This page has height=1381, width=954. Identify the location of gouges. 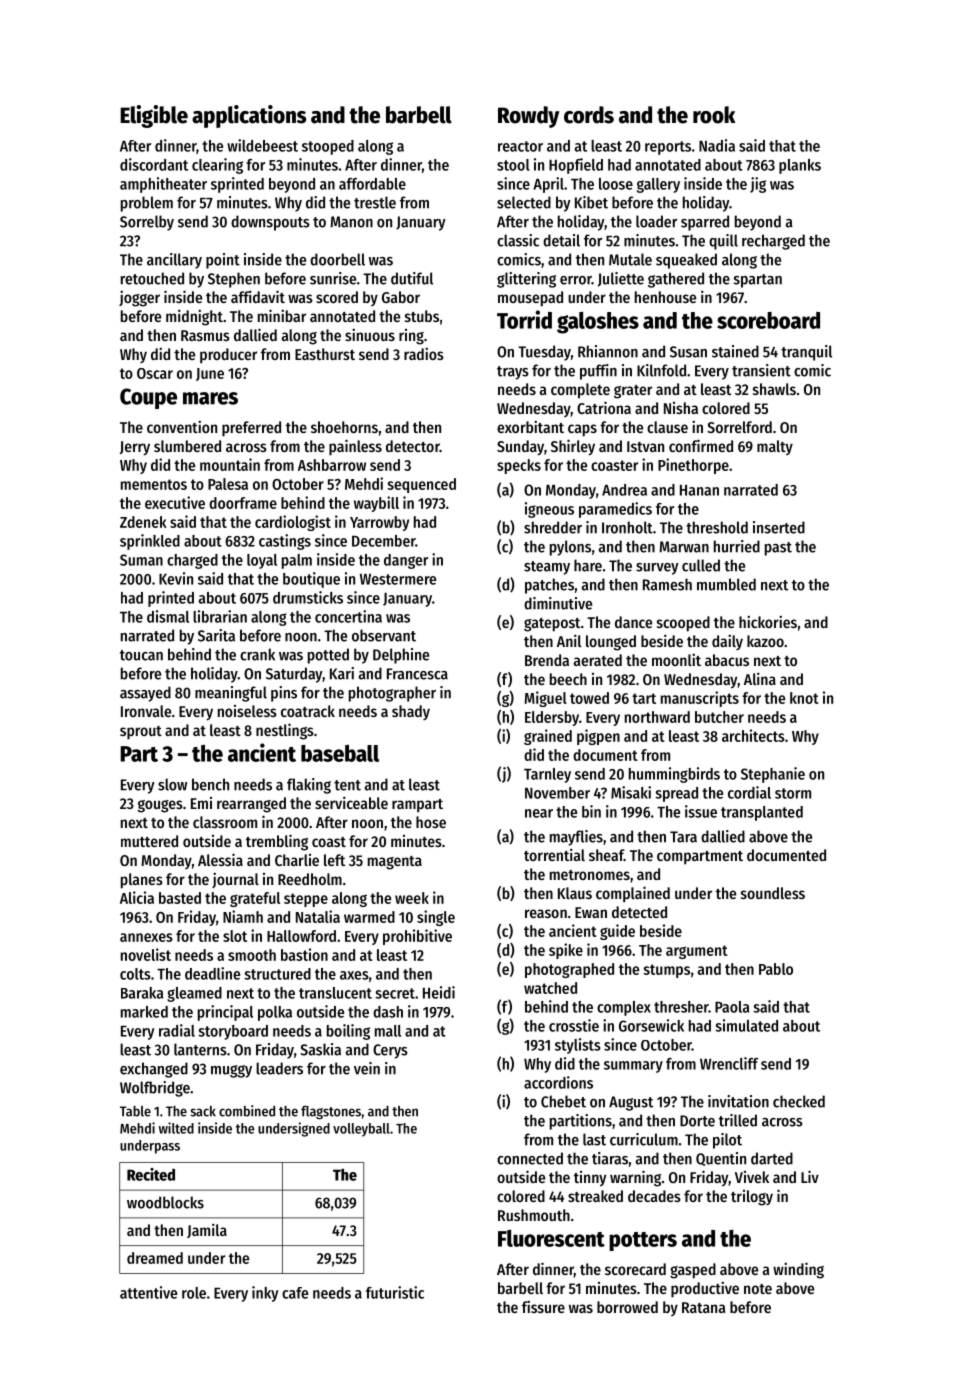
(160, 806).
